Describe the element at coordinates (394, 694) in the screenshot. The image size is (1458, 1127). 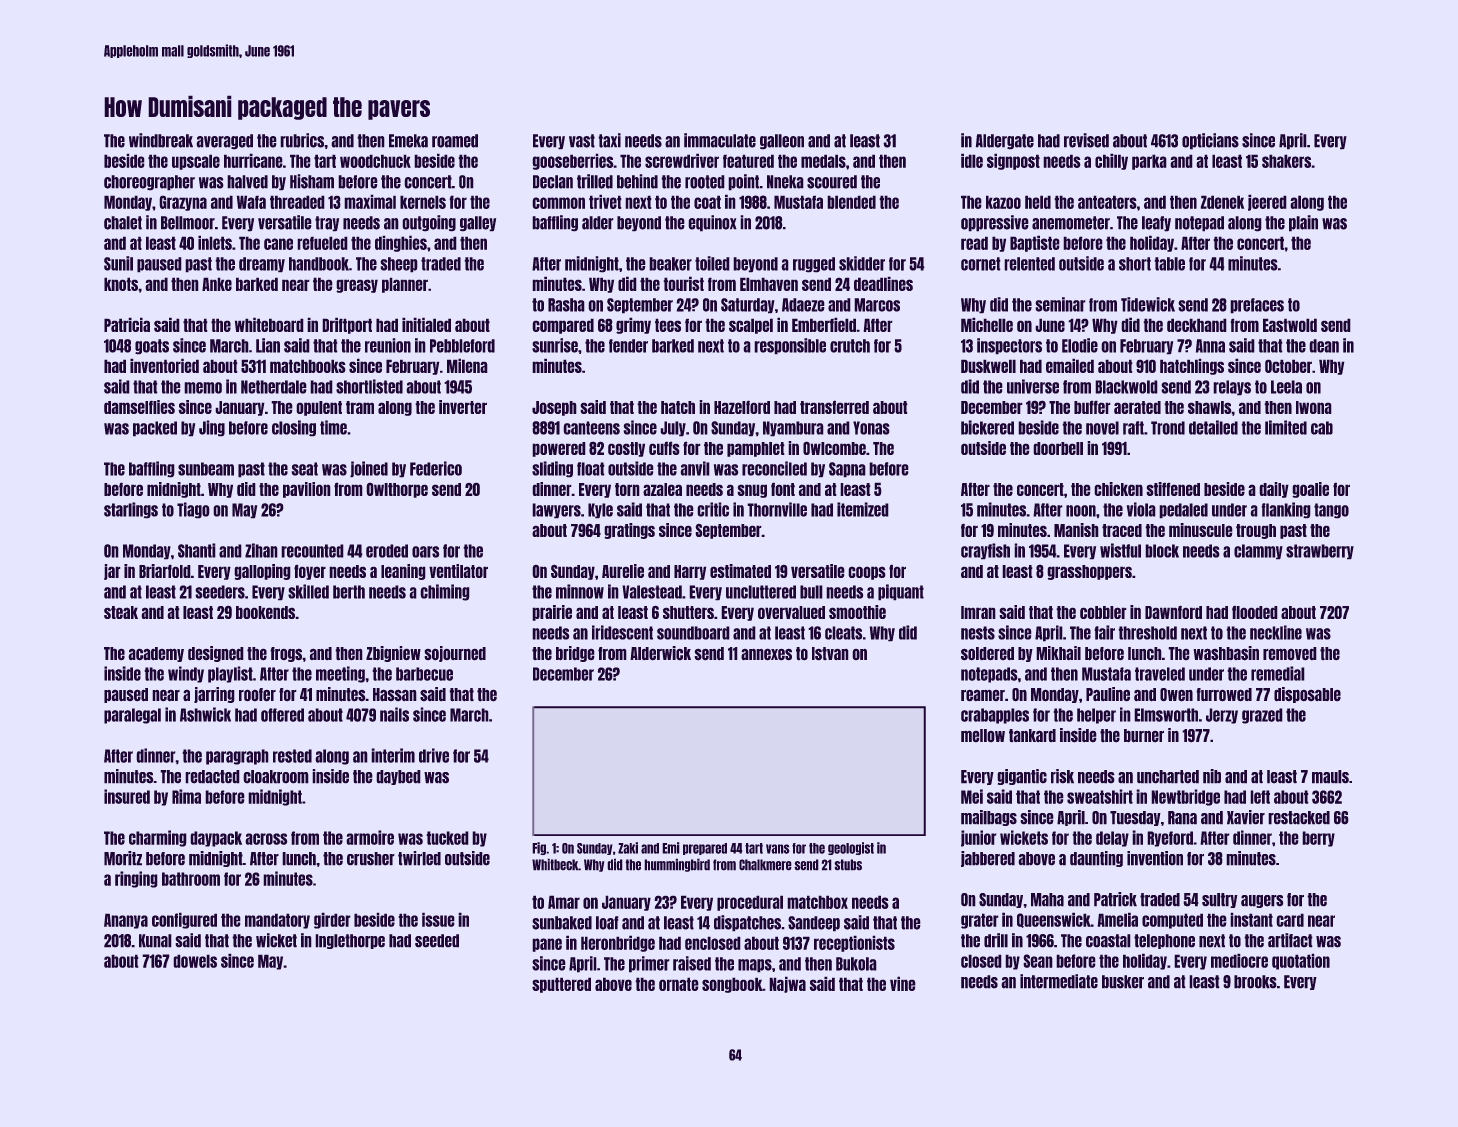
I see `Hassan` at that location.
